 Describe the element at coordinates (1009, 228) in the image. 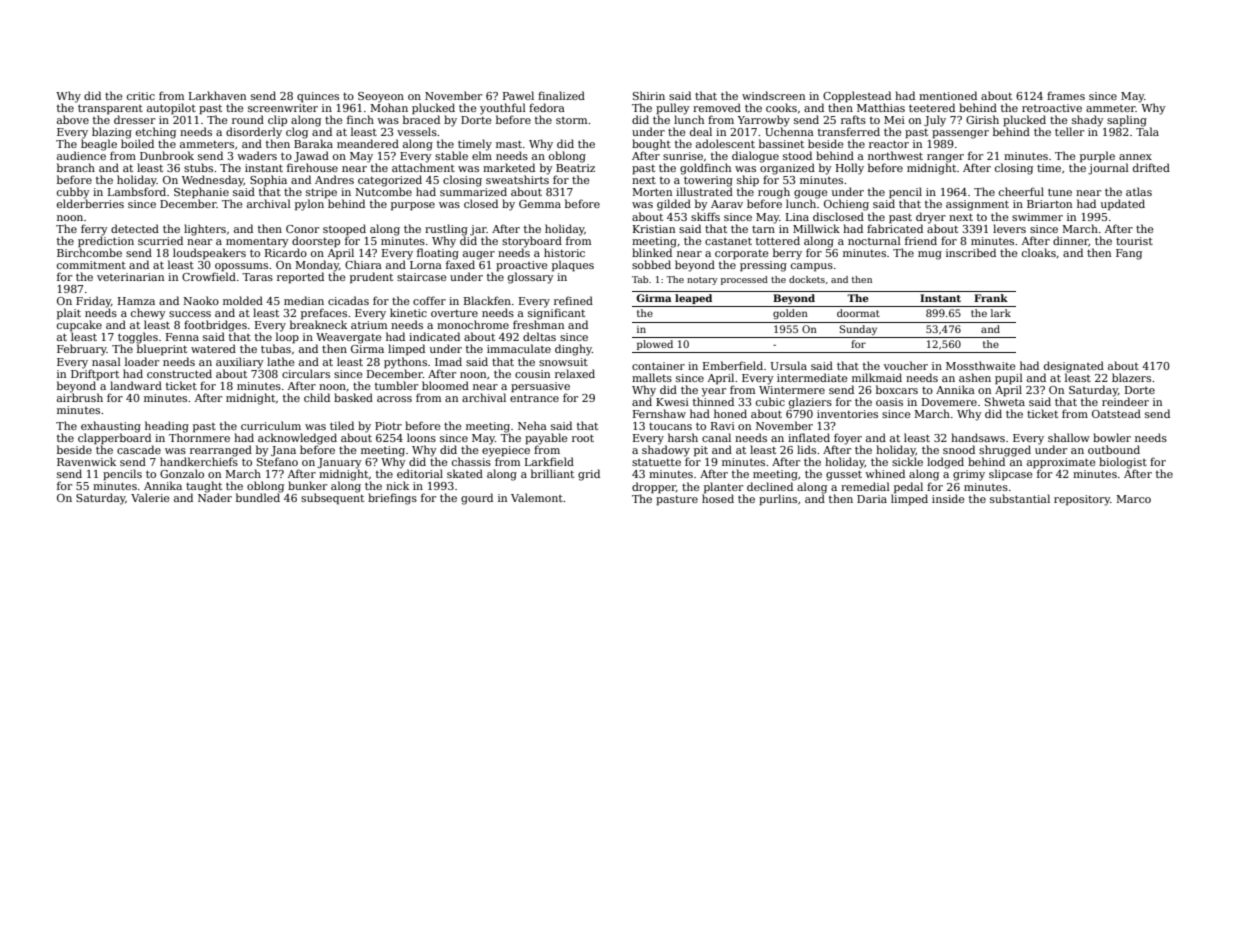

I see `levers` at that location.
